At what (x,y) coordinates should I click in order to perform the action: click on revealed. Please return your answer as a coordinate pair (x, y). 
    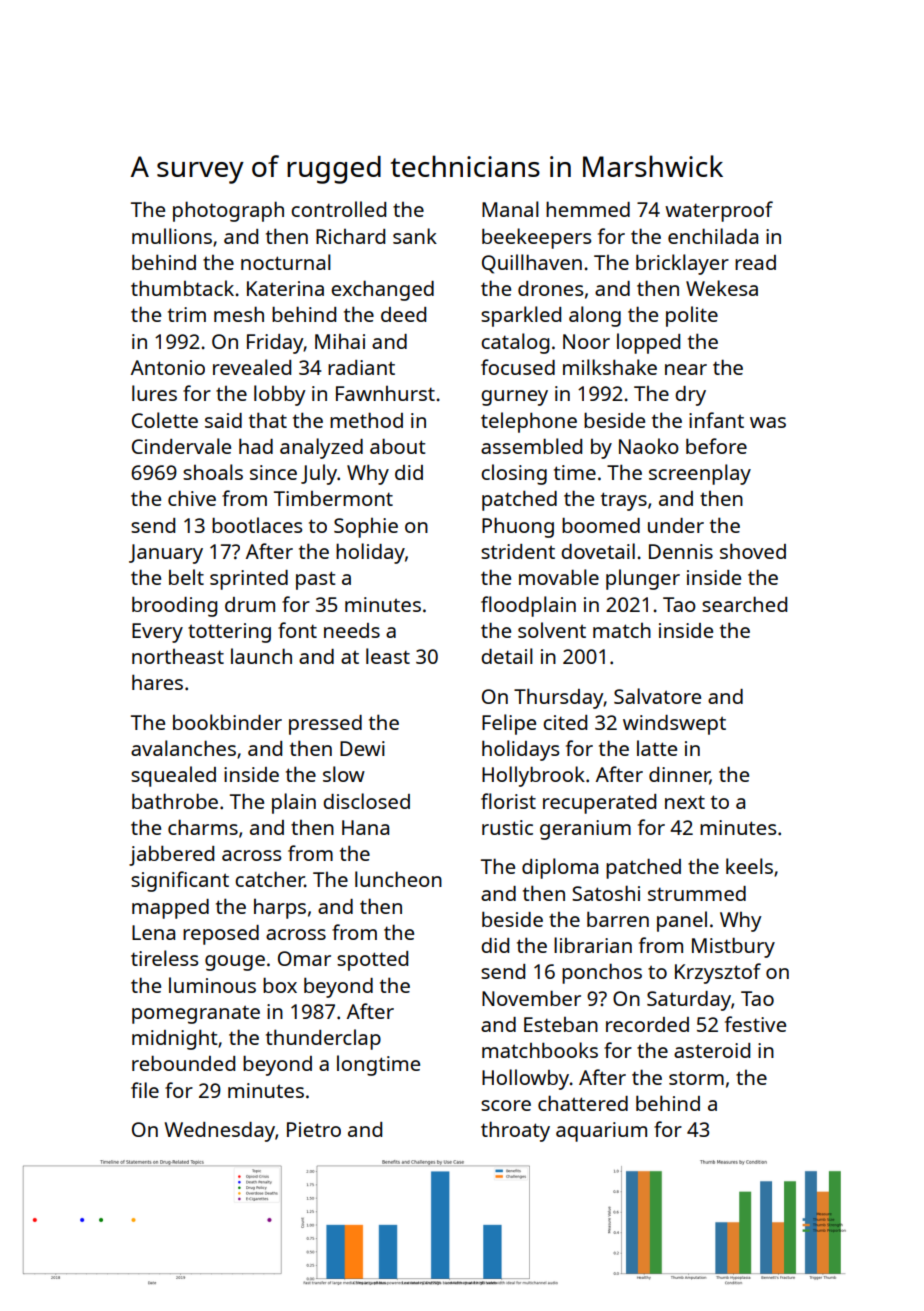
    Looking at the image, I should click on (252, 367).
